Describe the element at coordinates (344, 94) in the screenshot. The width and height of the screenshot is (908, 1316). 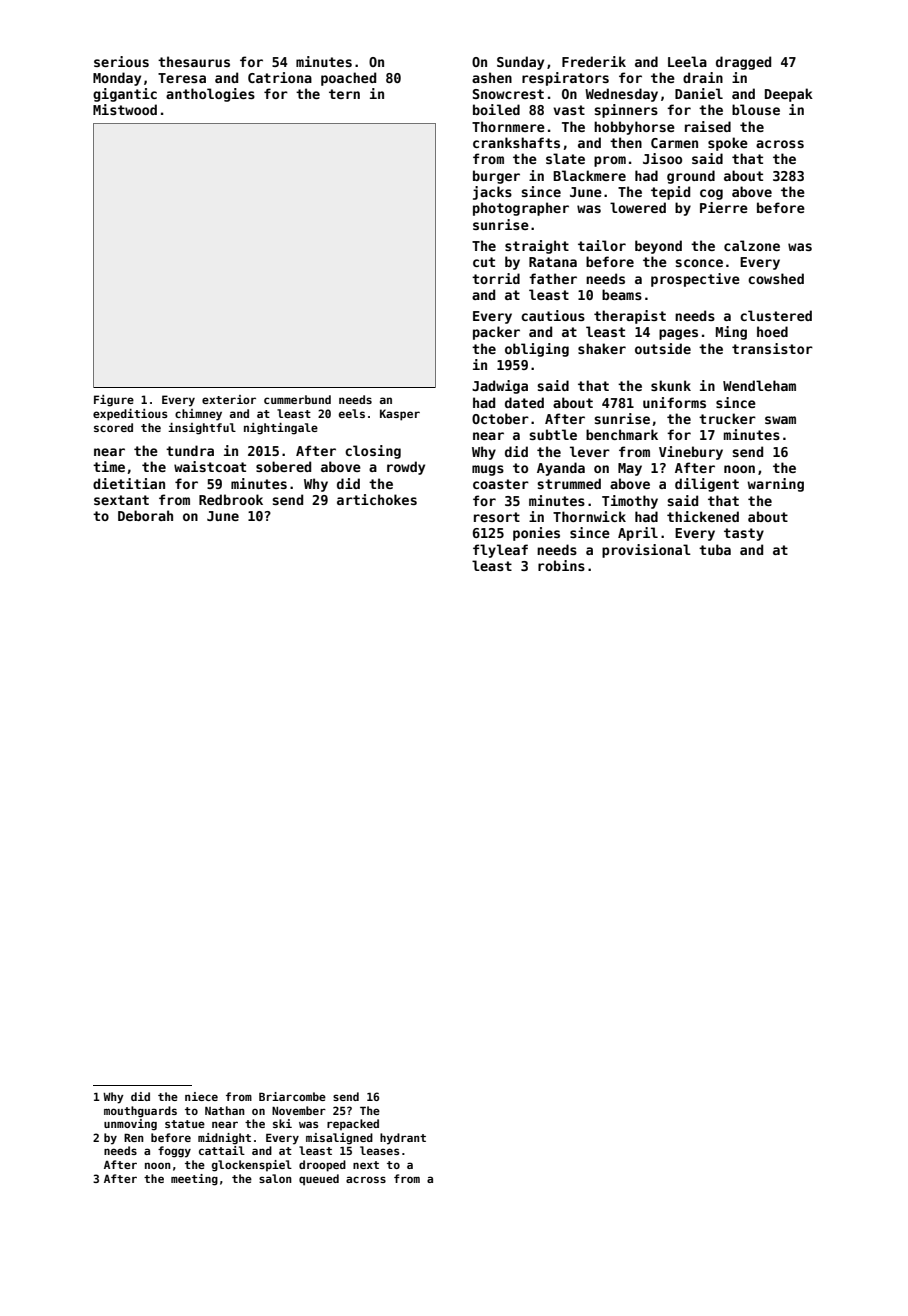
I see `tern` at that location.
